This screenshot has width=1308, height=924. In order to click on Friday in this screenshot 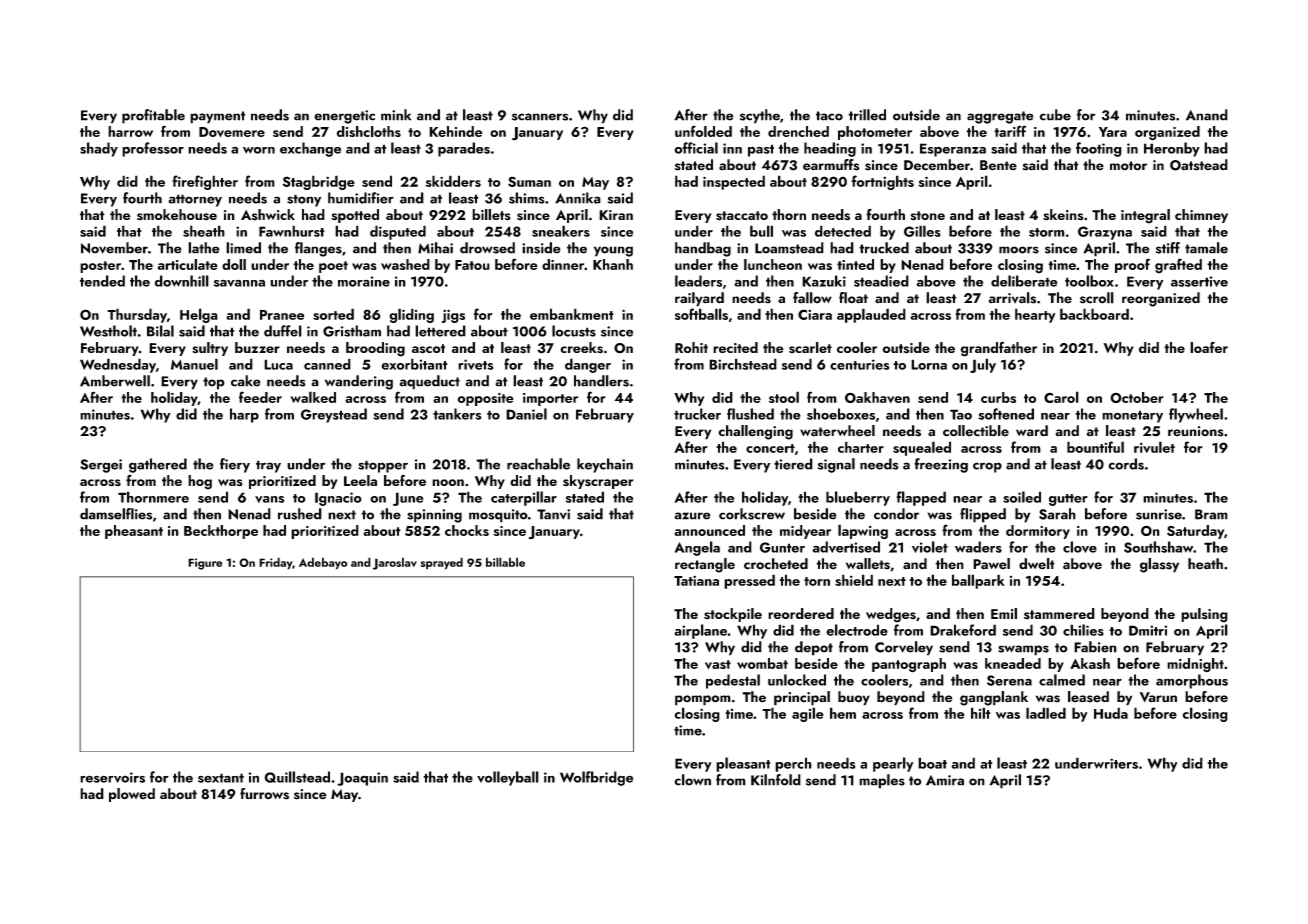, I will do `click(275, 563)`.
